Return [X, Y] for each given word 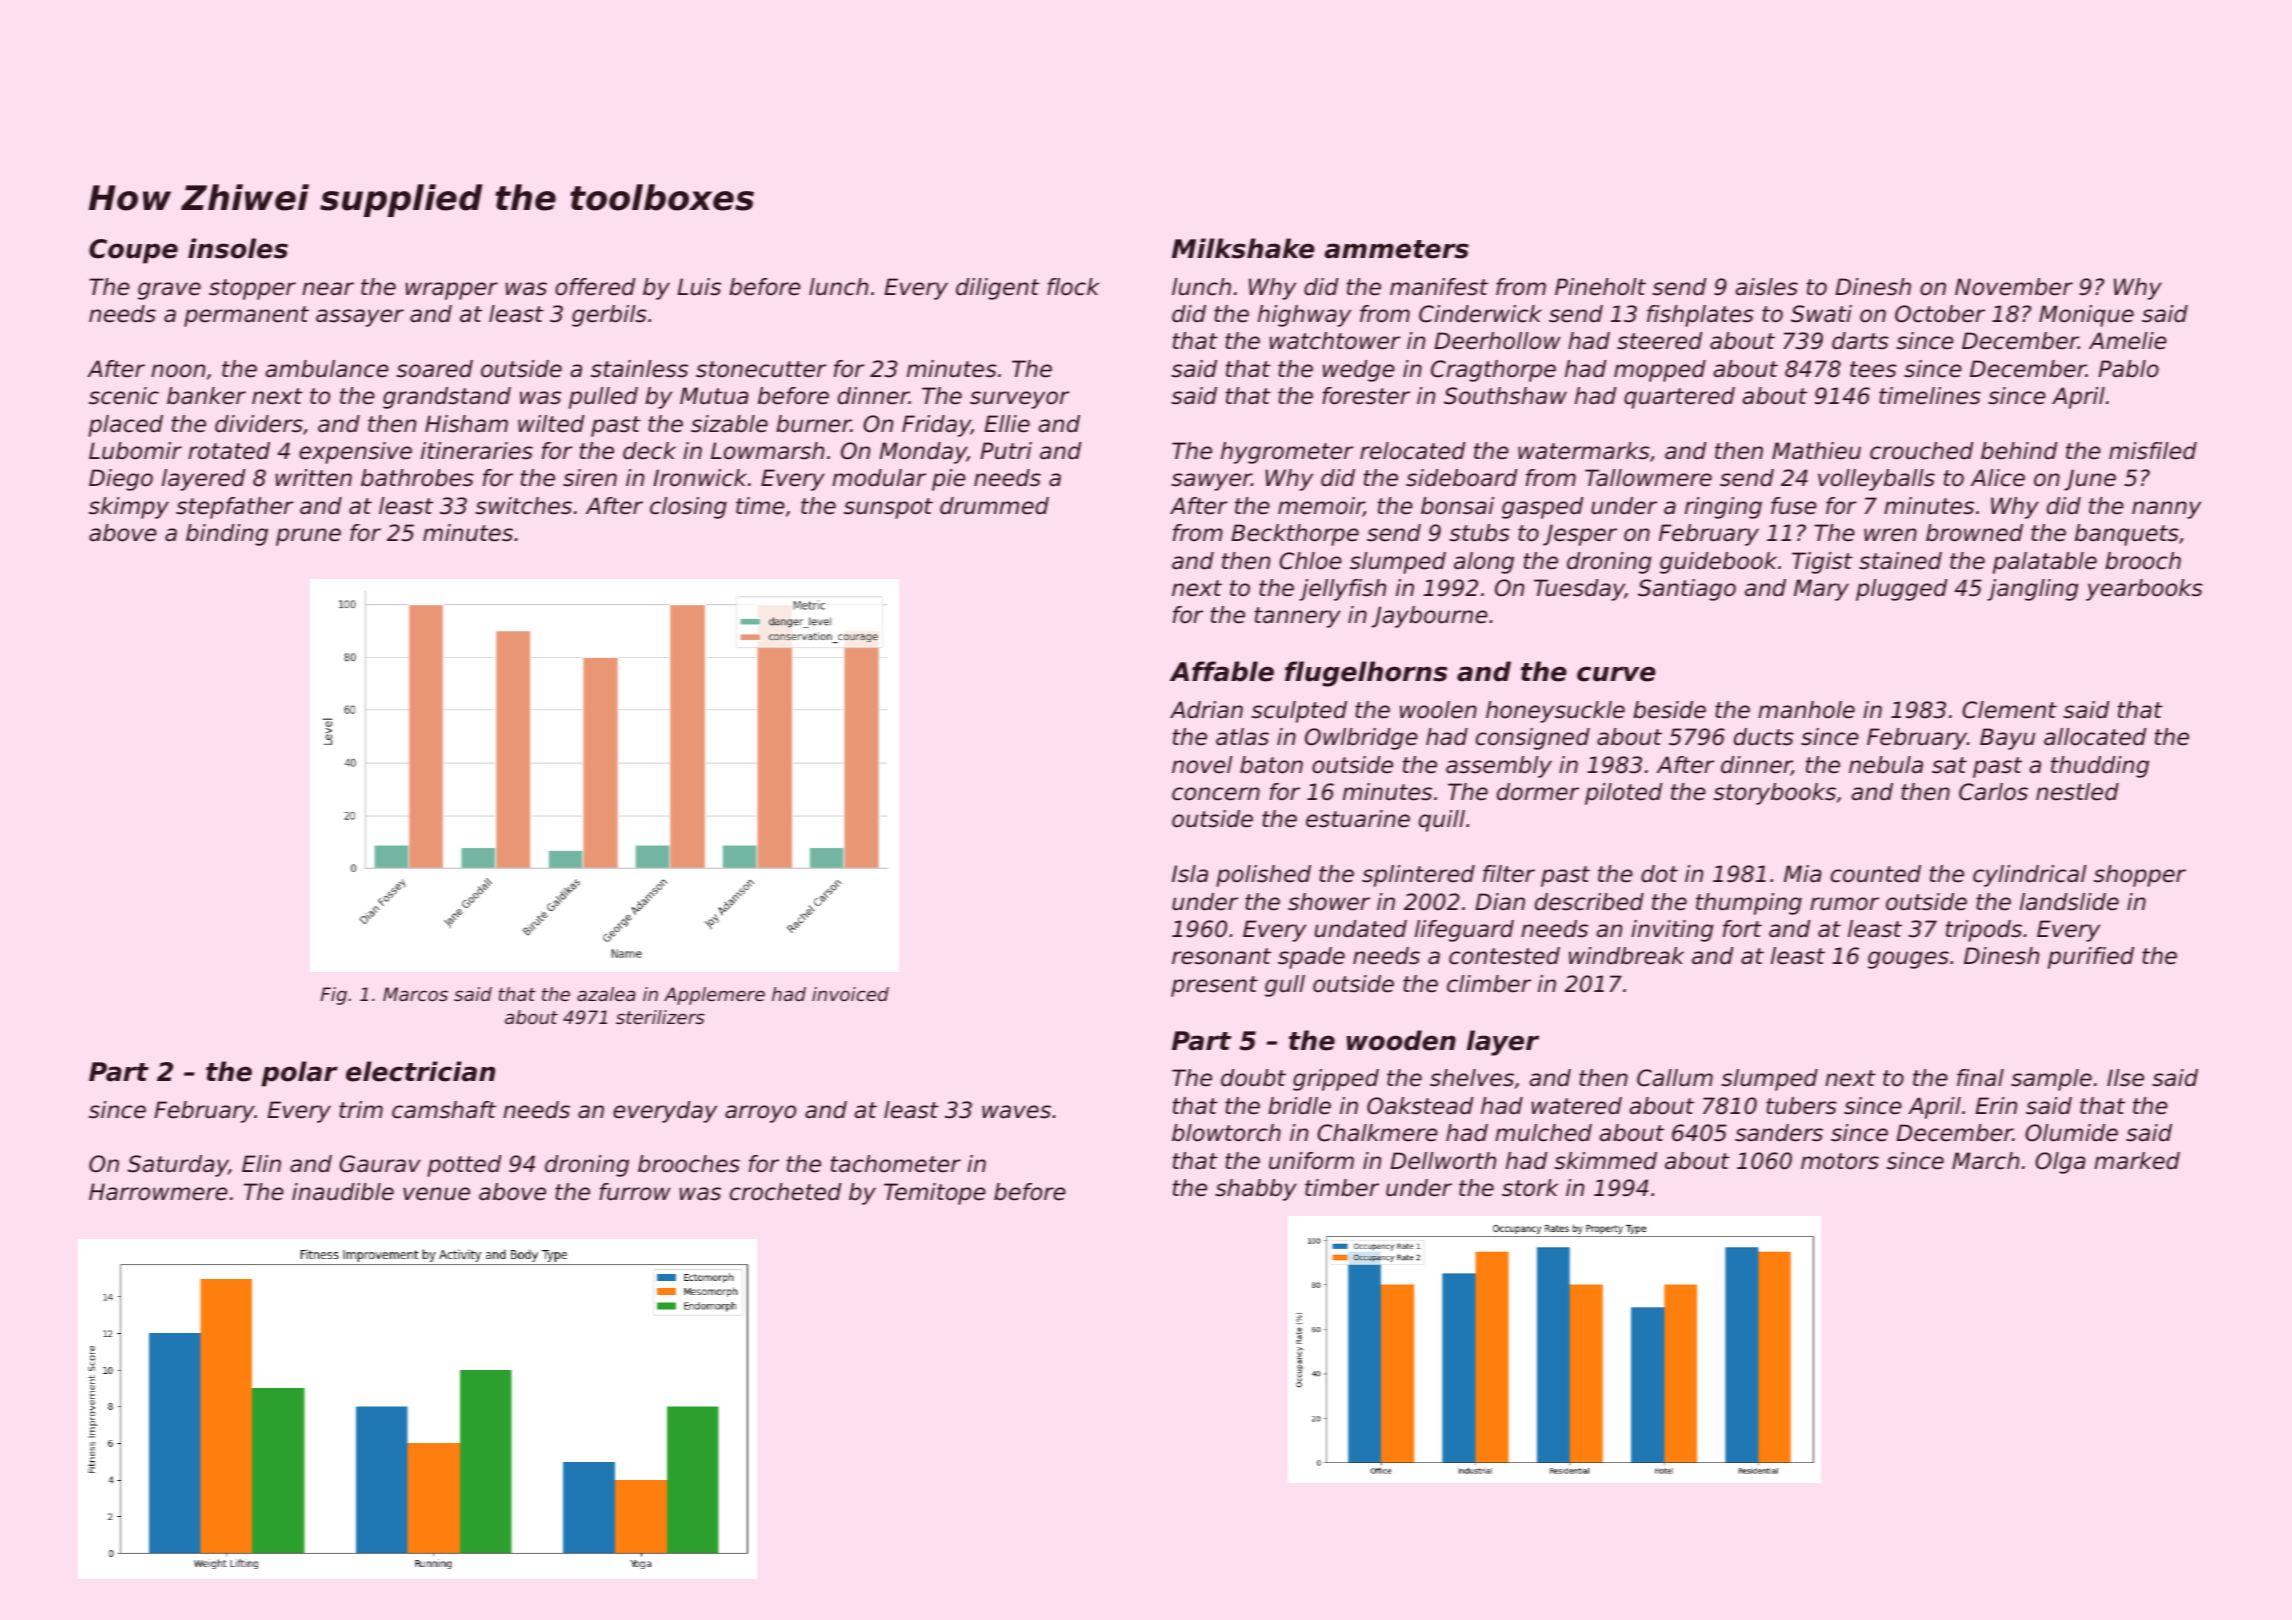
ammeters [1396, 249]
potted [464, 1166]
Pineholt [1600, 287]
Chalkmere [1377, 1133]
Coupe [133, 251]
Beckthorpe [1295, 535]
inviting [1672, 931]
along [1484, 563]
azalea [606, 994]
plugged [1901, 590]
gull [1285, 986]
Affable [1222, 671]
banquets [2127, 535]
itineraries [477, 451]
